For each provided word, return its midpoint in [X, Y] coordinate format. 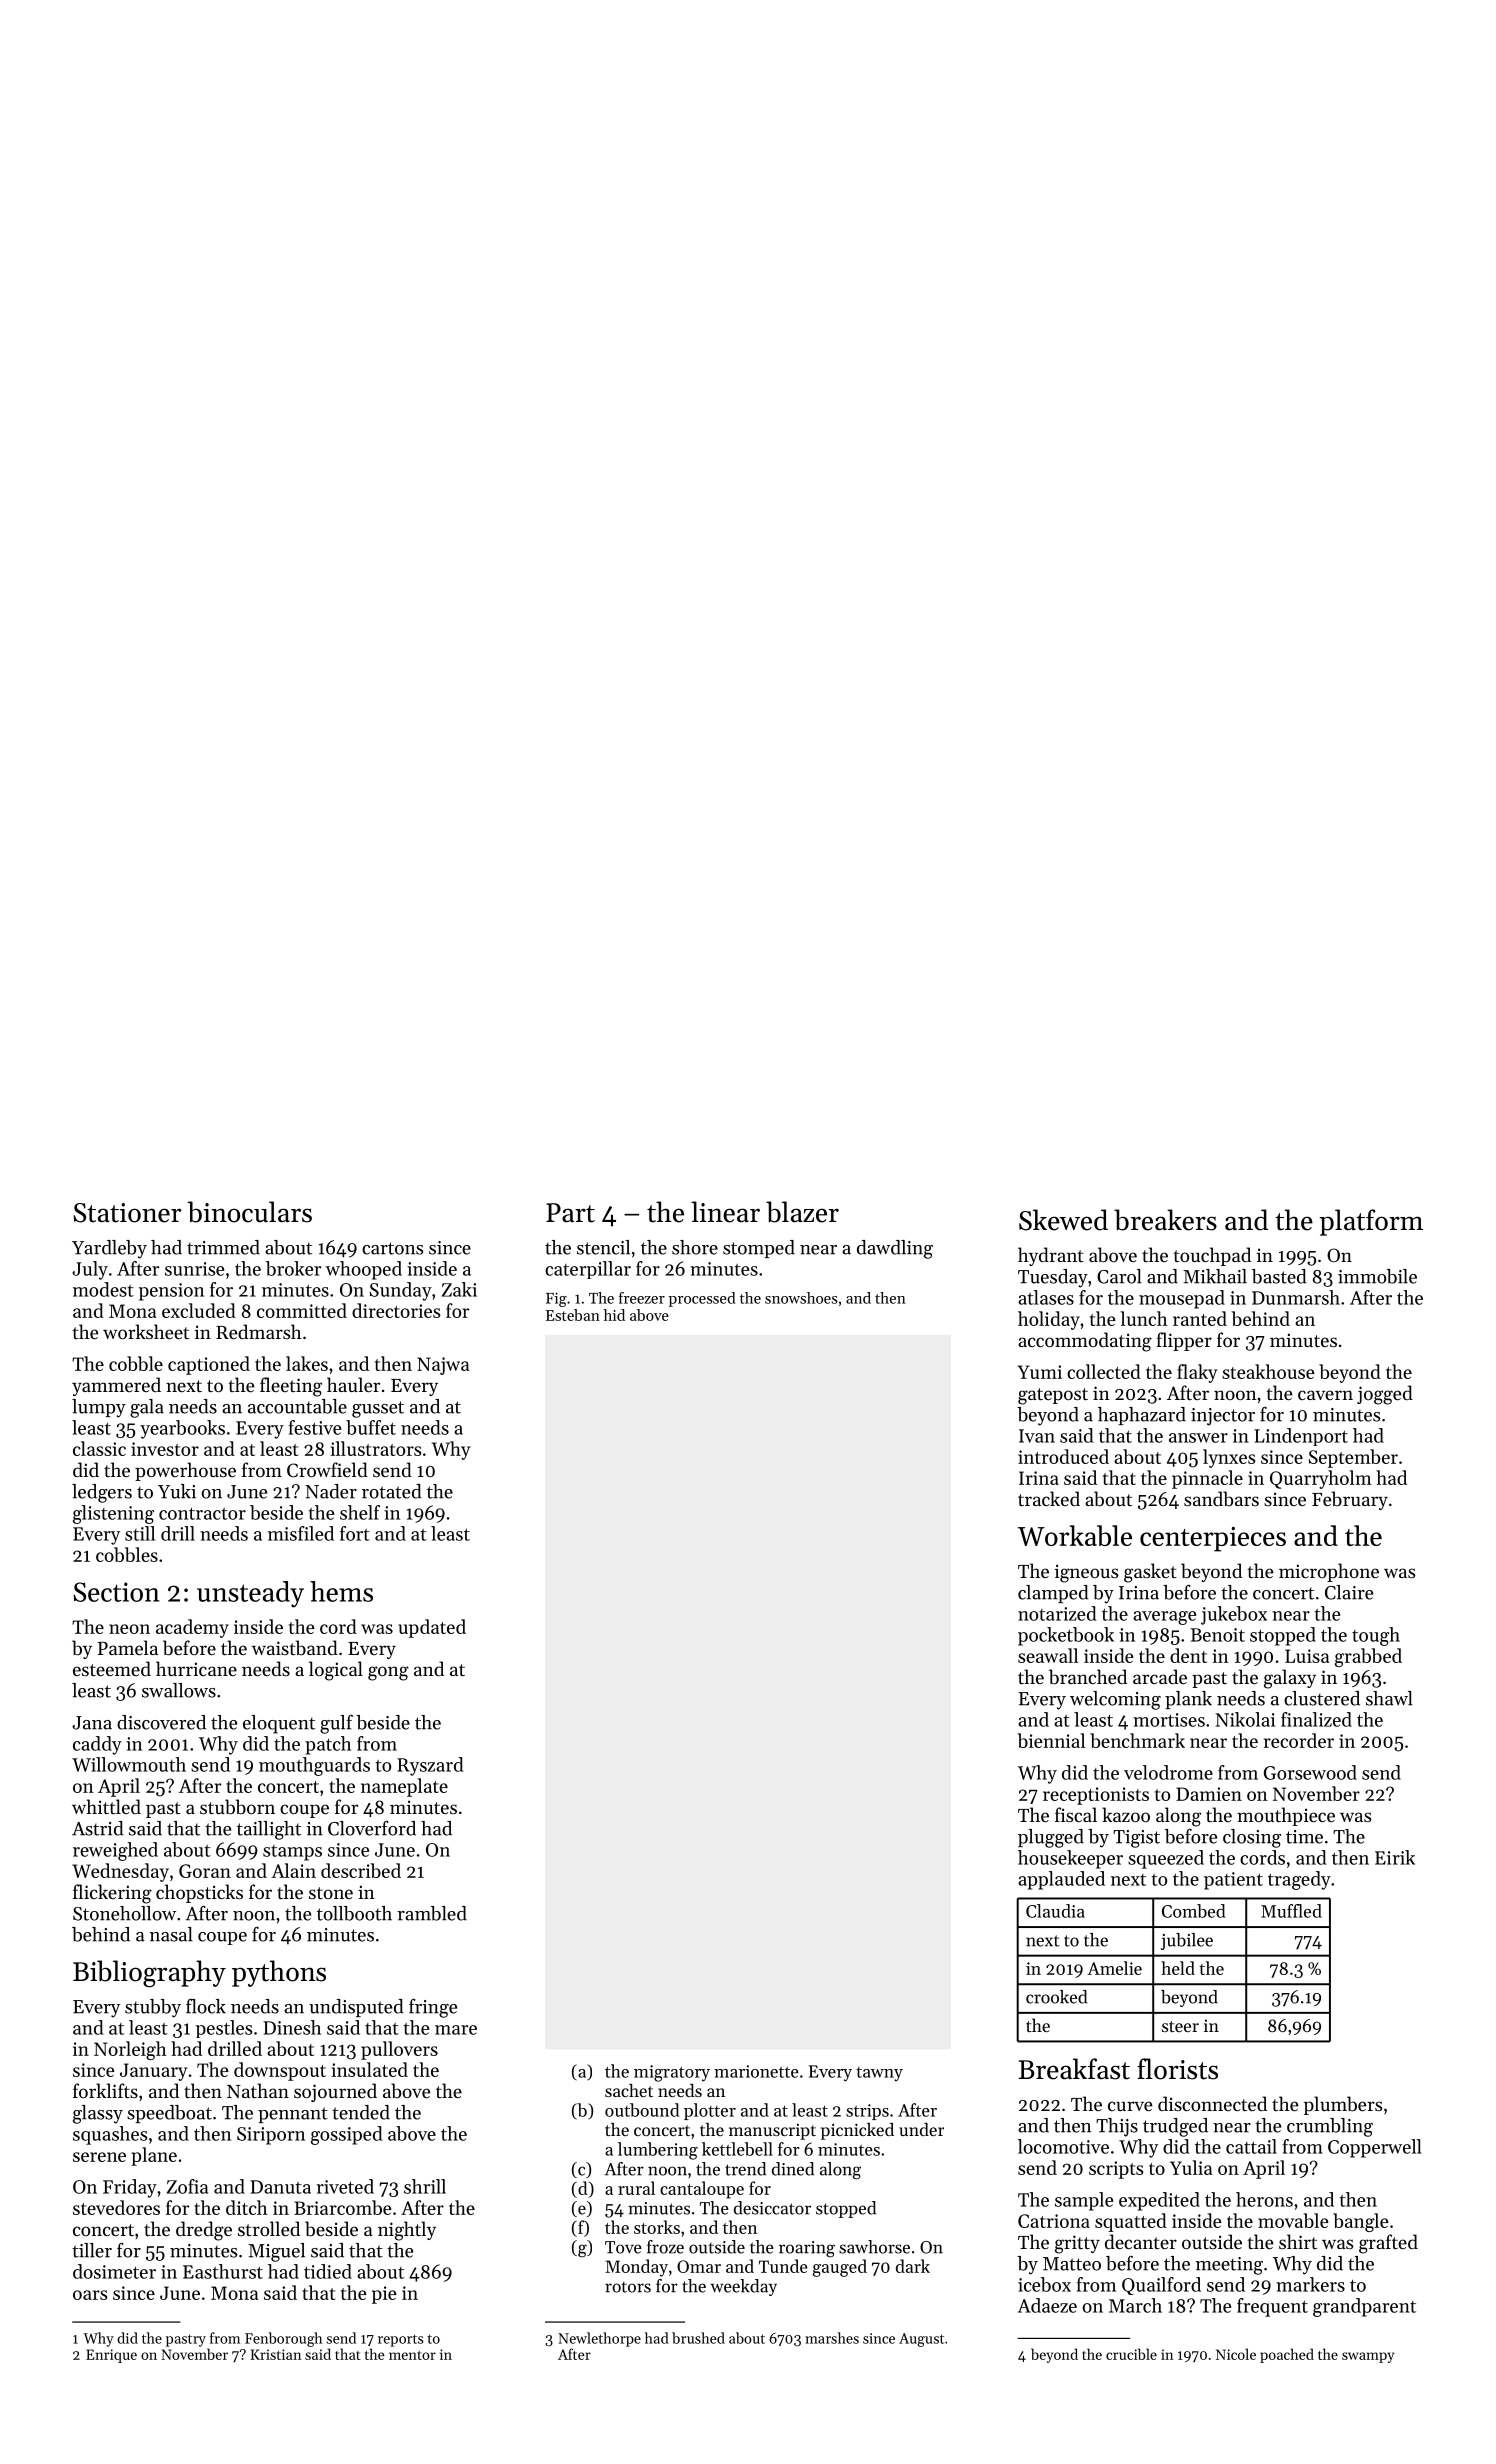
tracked [1049, 1498]
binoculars [250, 1212]
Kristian [275, 2354]
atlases [1046, 1297]
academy [192, 1628]
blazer [802, 1212]
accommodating [1085, 1342]
